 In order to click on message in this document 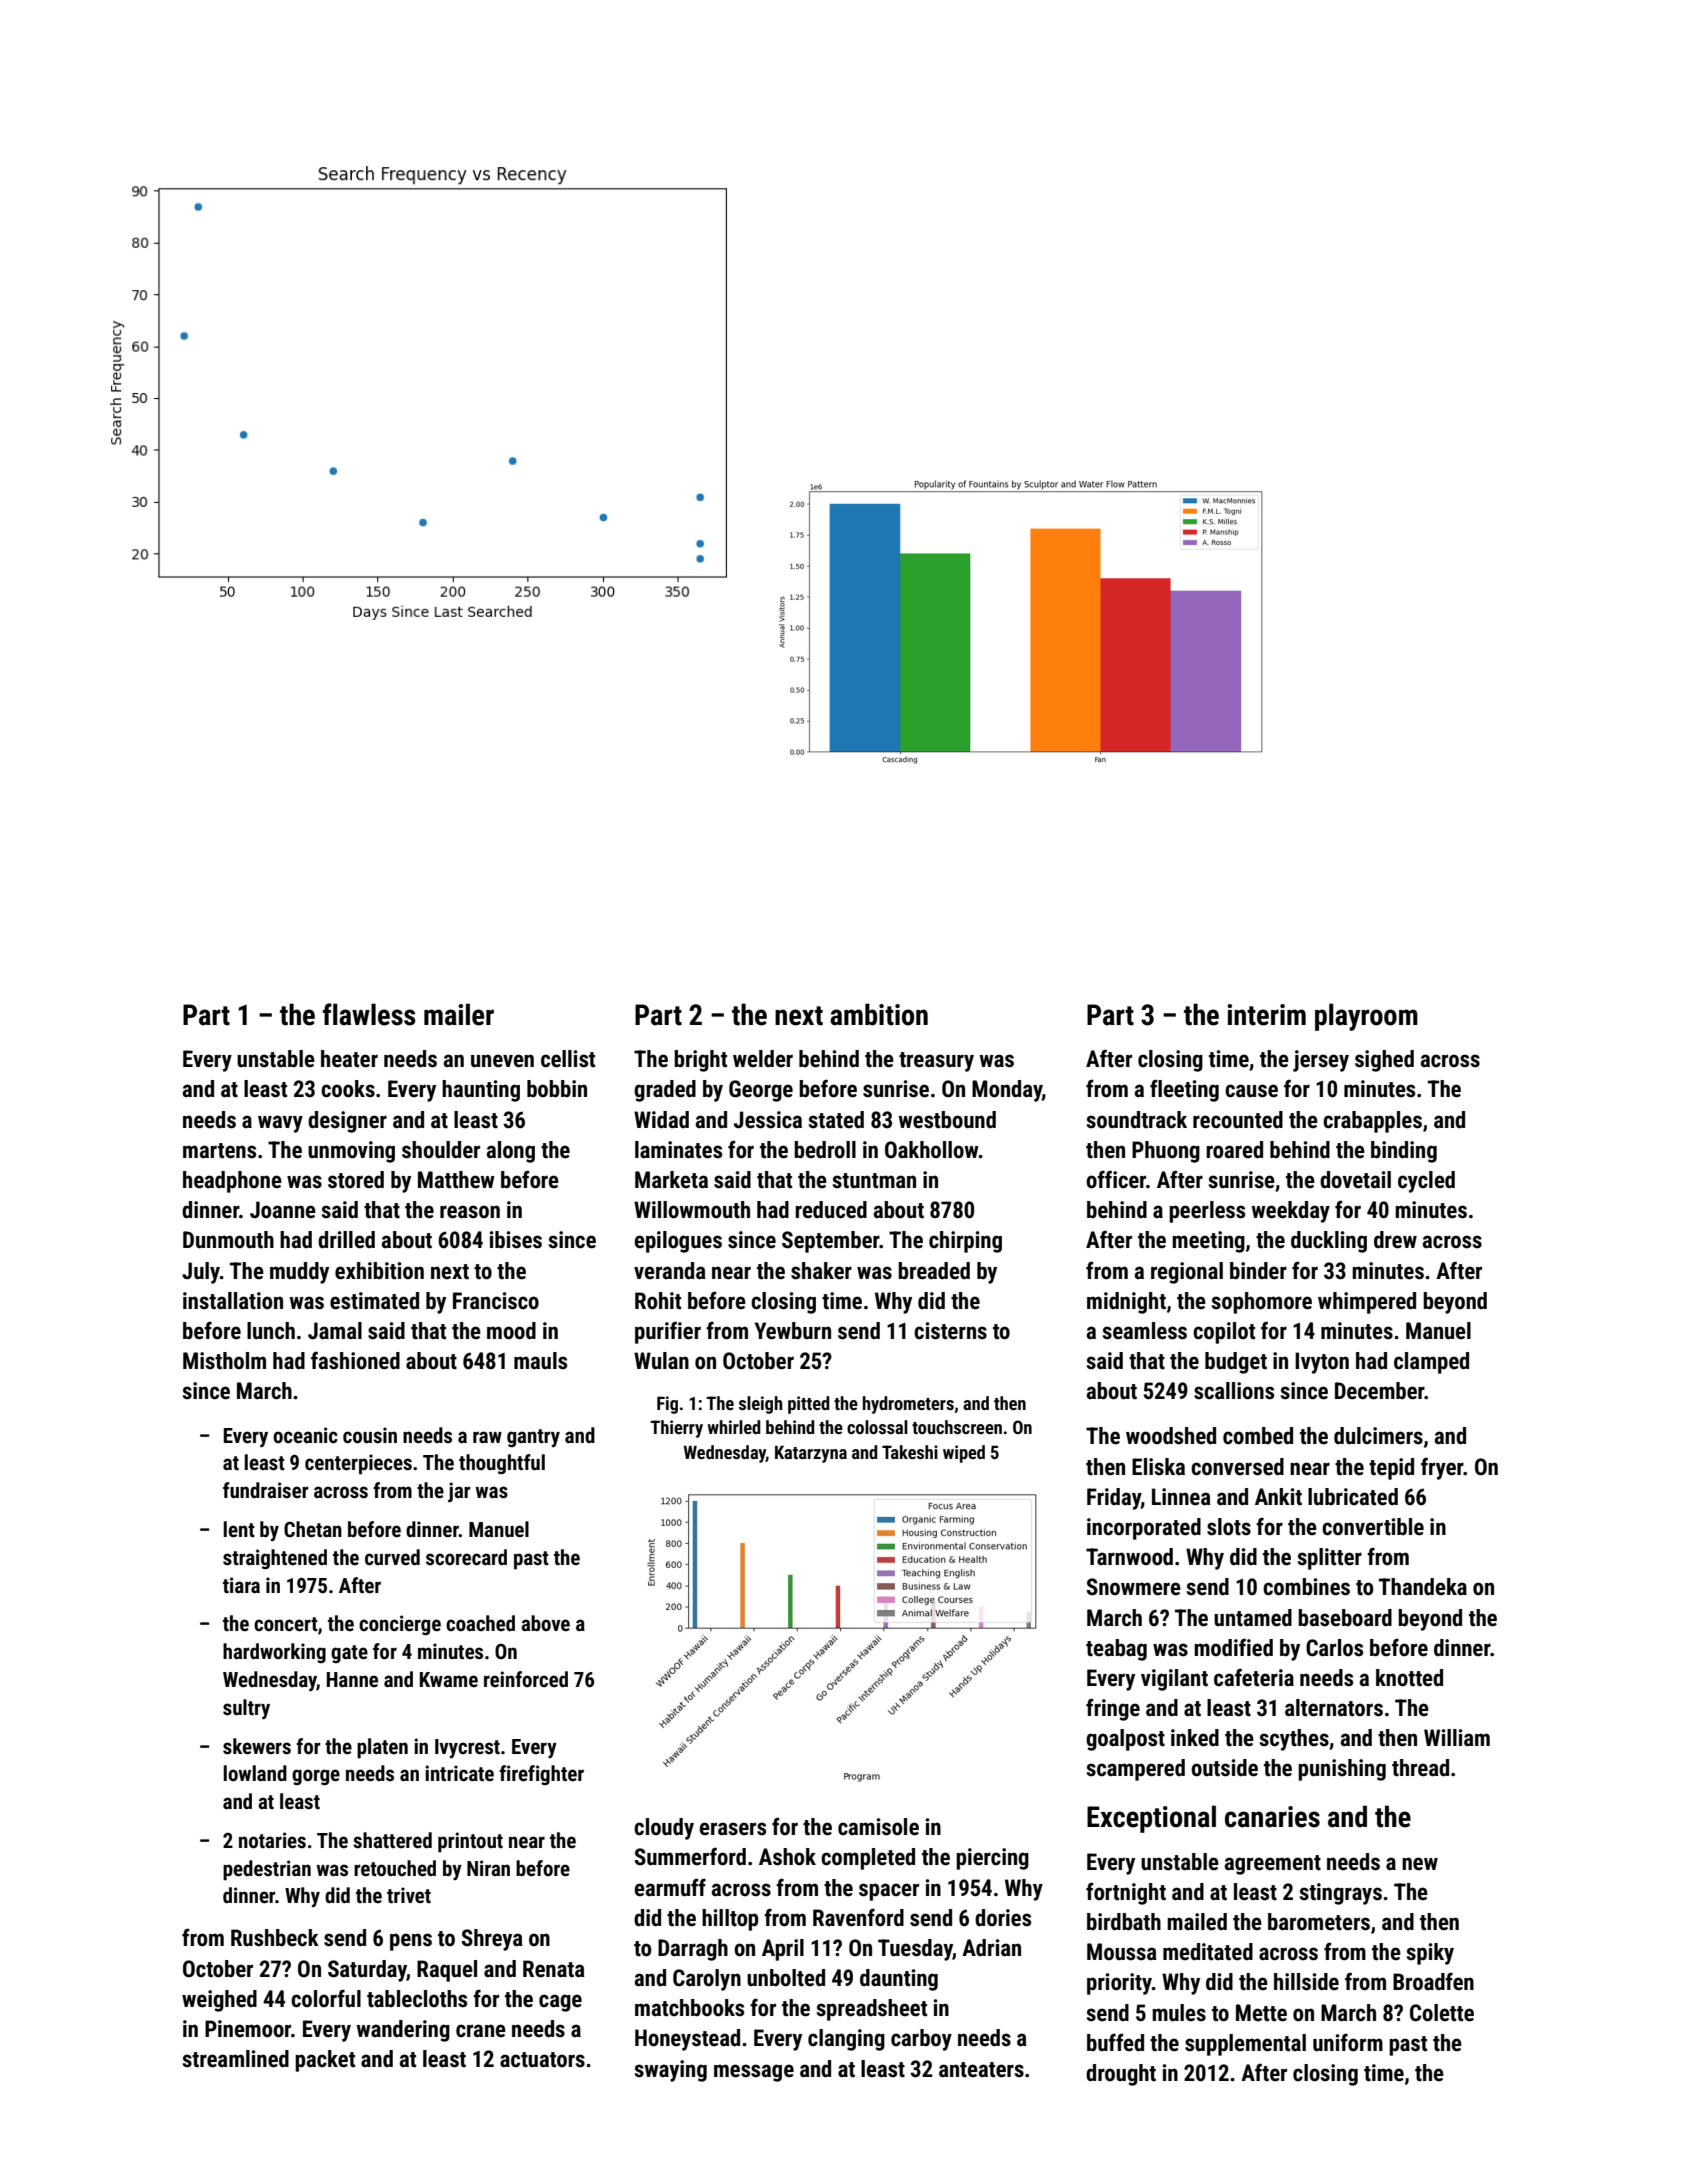, I will do `click(754, 2073)`.
